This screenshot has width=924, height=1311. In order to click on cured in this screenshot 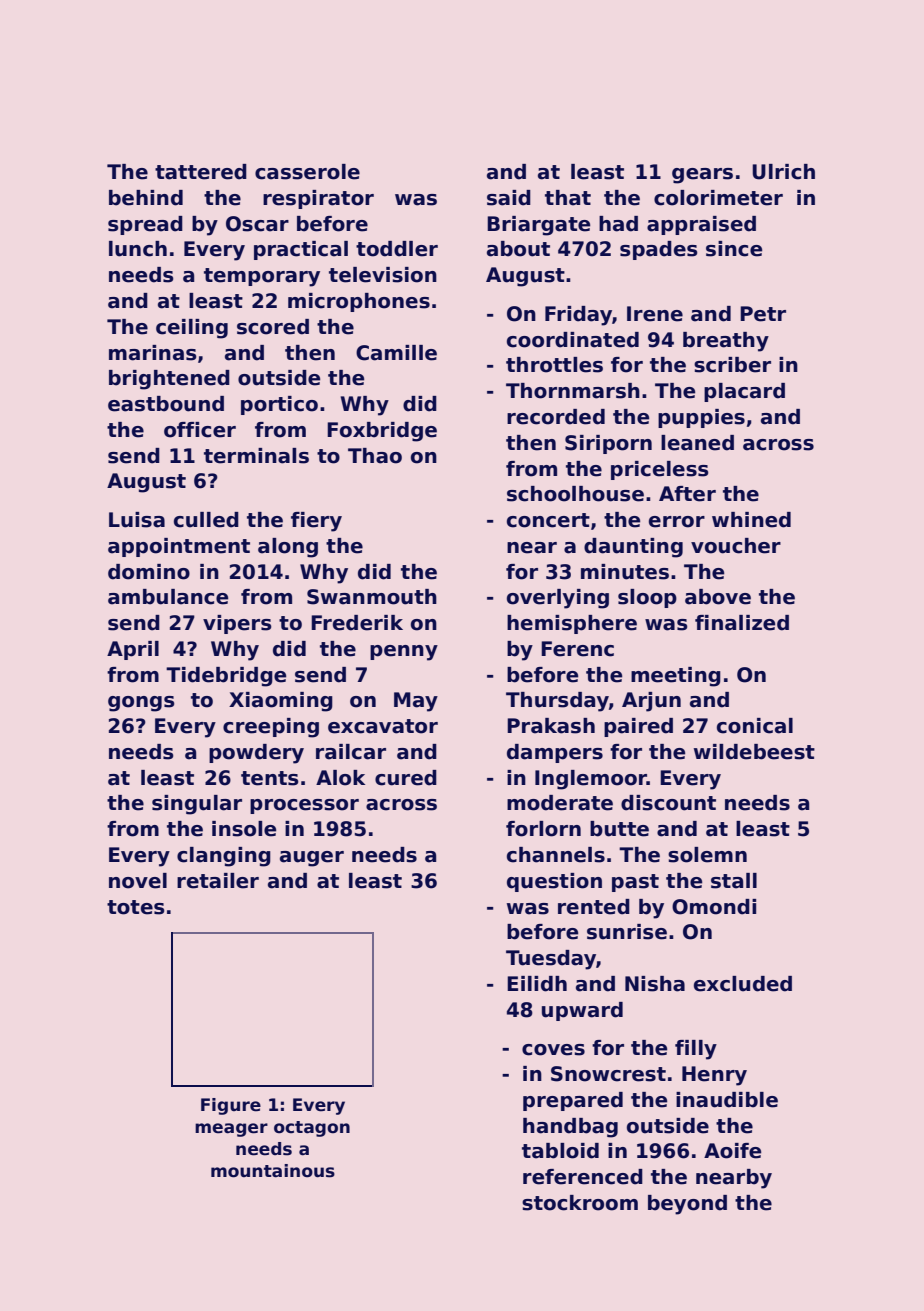, I will do `click(406, 778)`.
